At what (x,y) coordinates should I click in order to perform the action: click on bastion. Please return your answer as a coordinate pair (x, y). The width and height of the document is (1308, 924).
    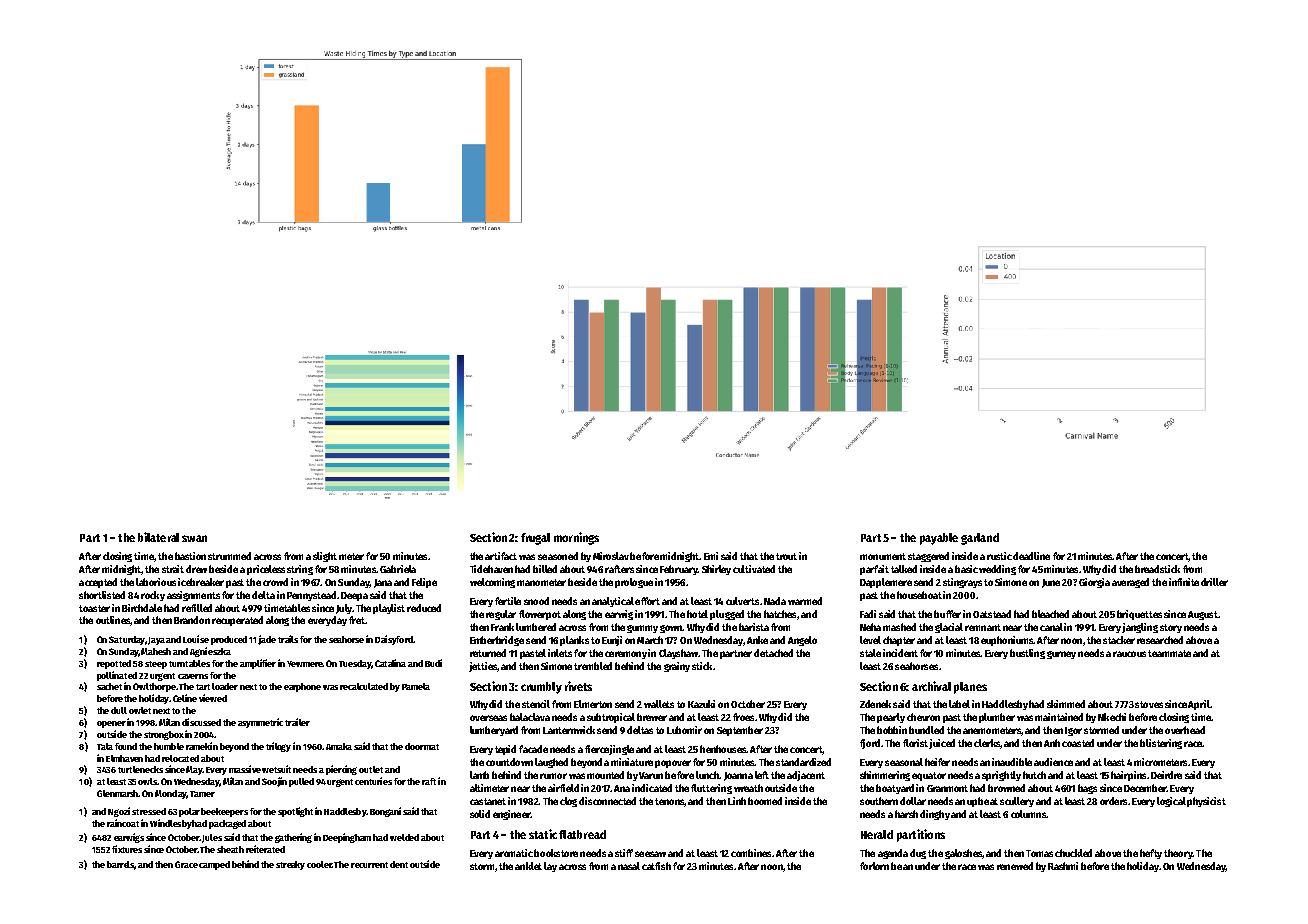
    Looking at the image, I should click on (190, 556).
